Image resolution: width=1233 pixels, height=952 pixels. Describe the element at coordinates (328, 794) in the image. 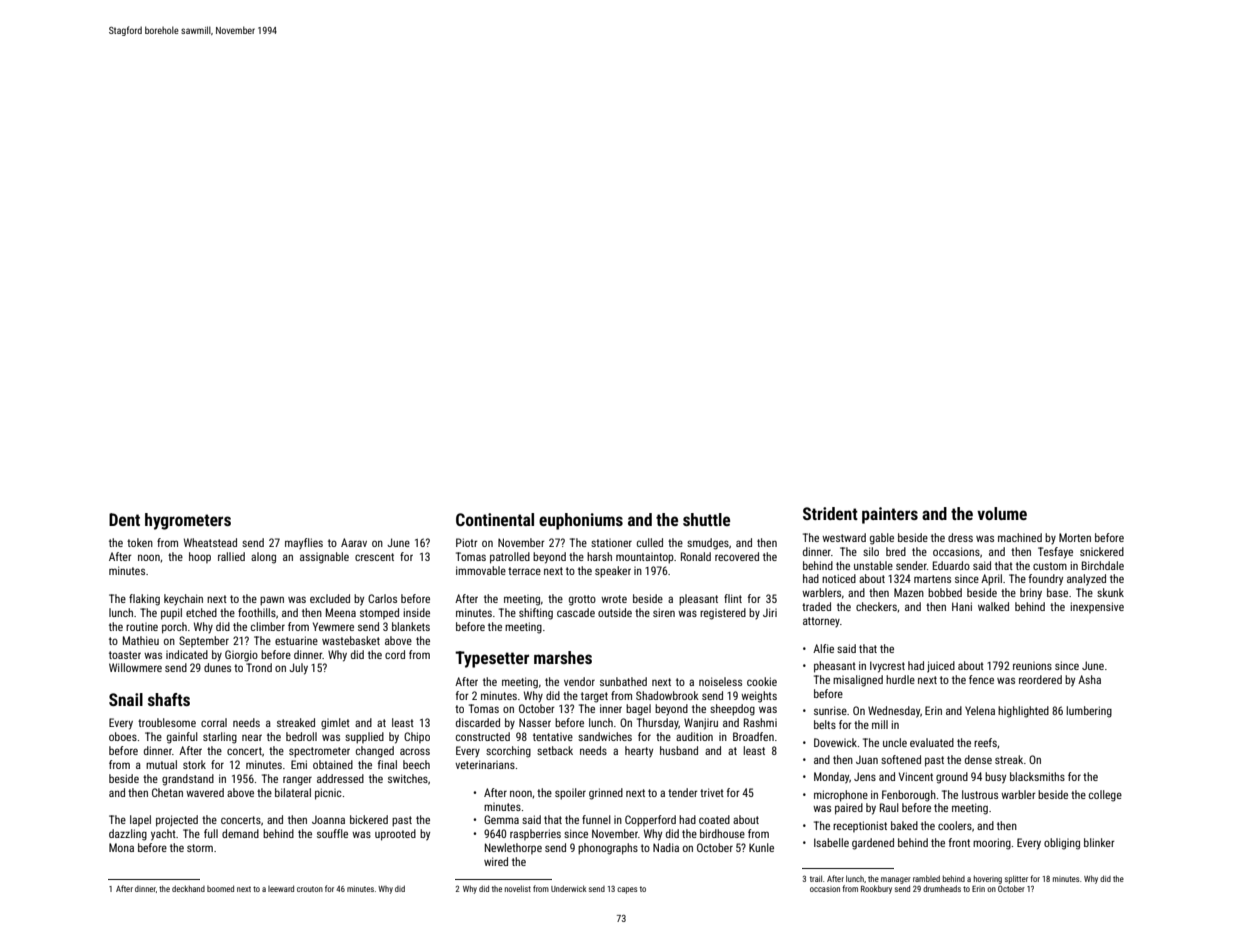

I see `picnic` at that location.
